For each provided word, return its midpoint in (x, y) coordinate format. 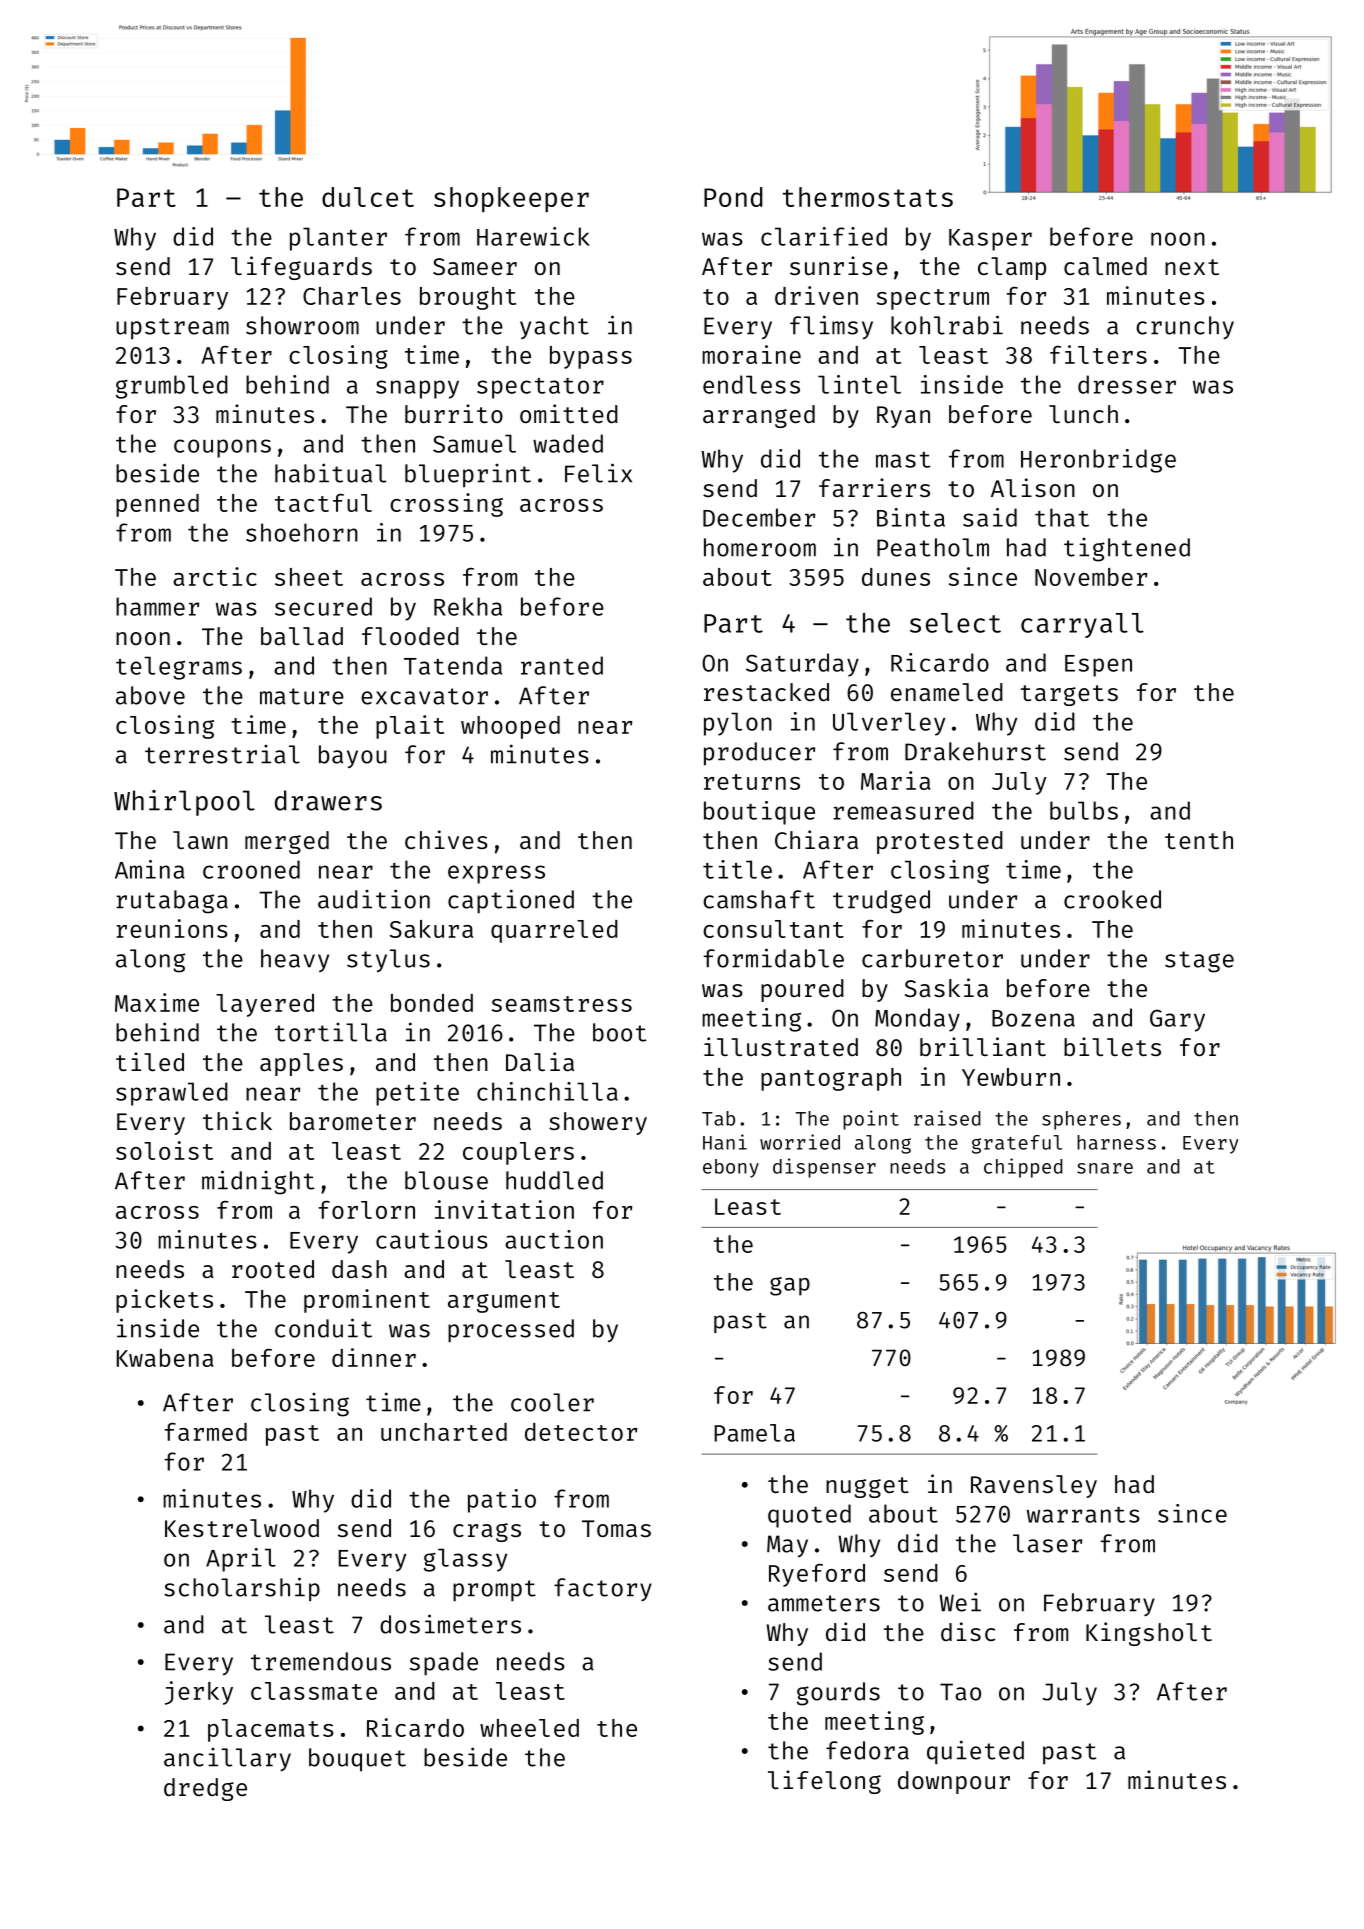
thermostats (868, 197)
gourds (838, 1694)
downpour (954, 1782)
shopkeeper (511, 200)
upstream (172, 328)
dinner (374, 1357)
